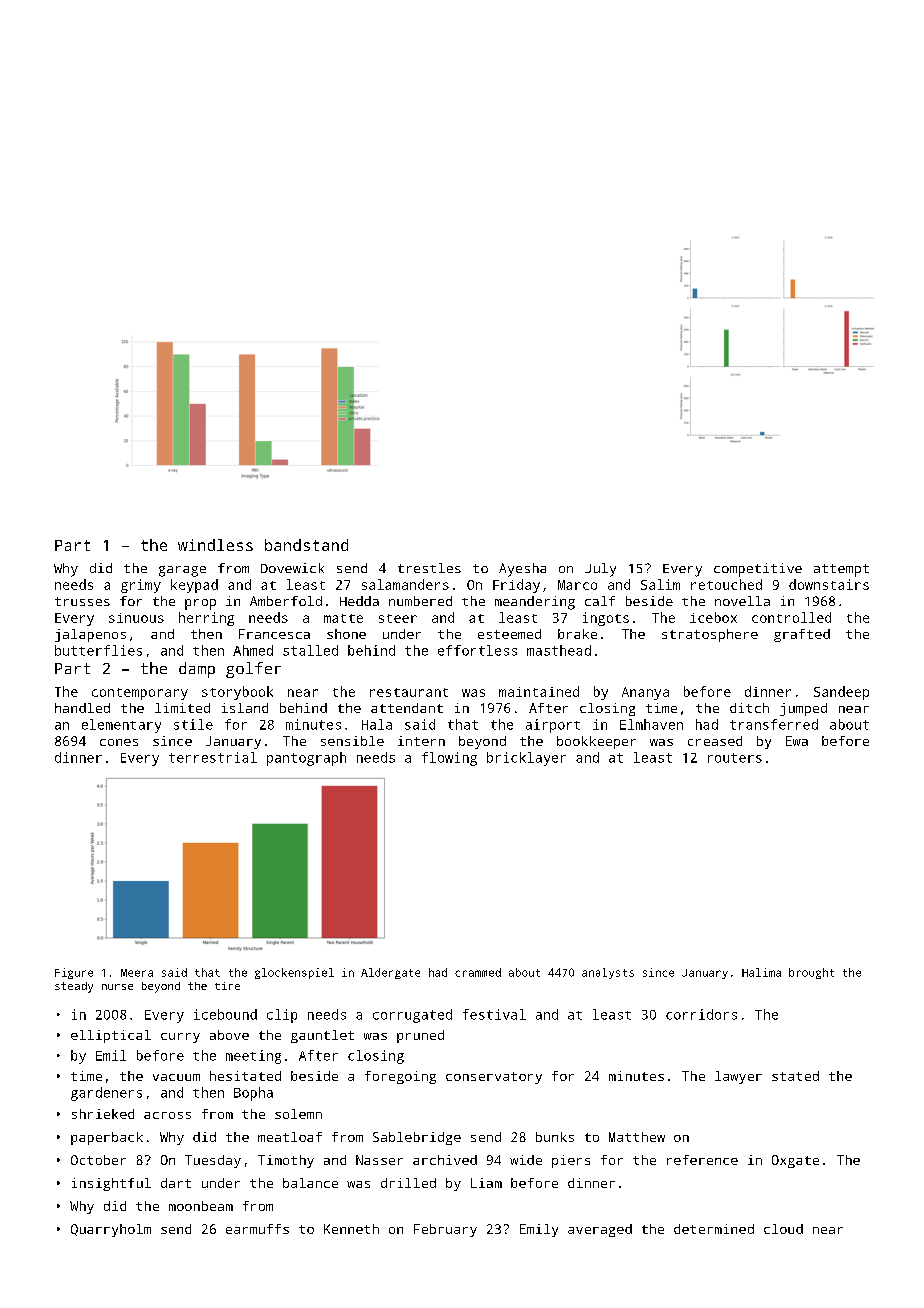 The height and width of the screenshot is (1308, 924). Describe the element at coordinates (286, 1161) in the screenshot. I see `Timothy` at that location.
